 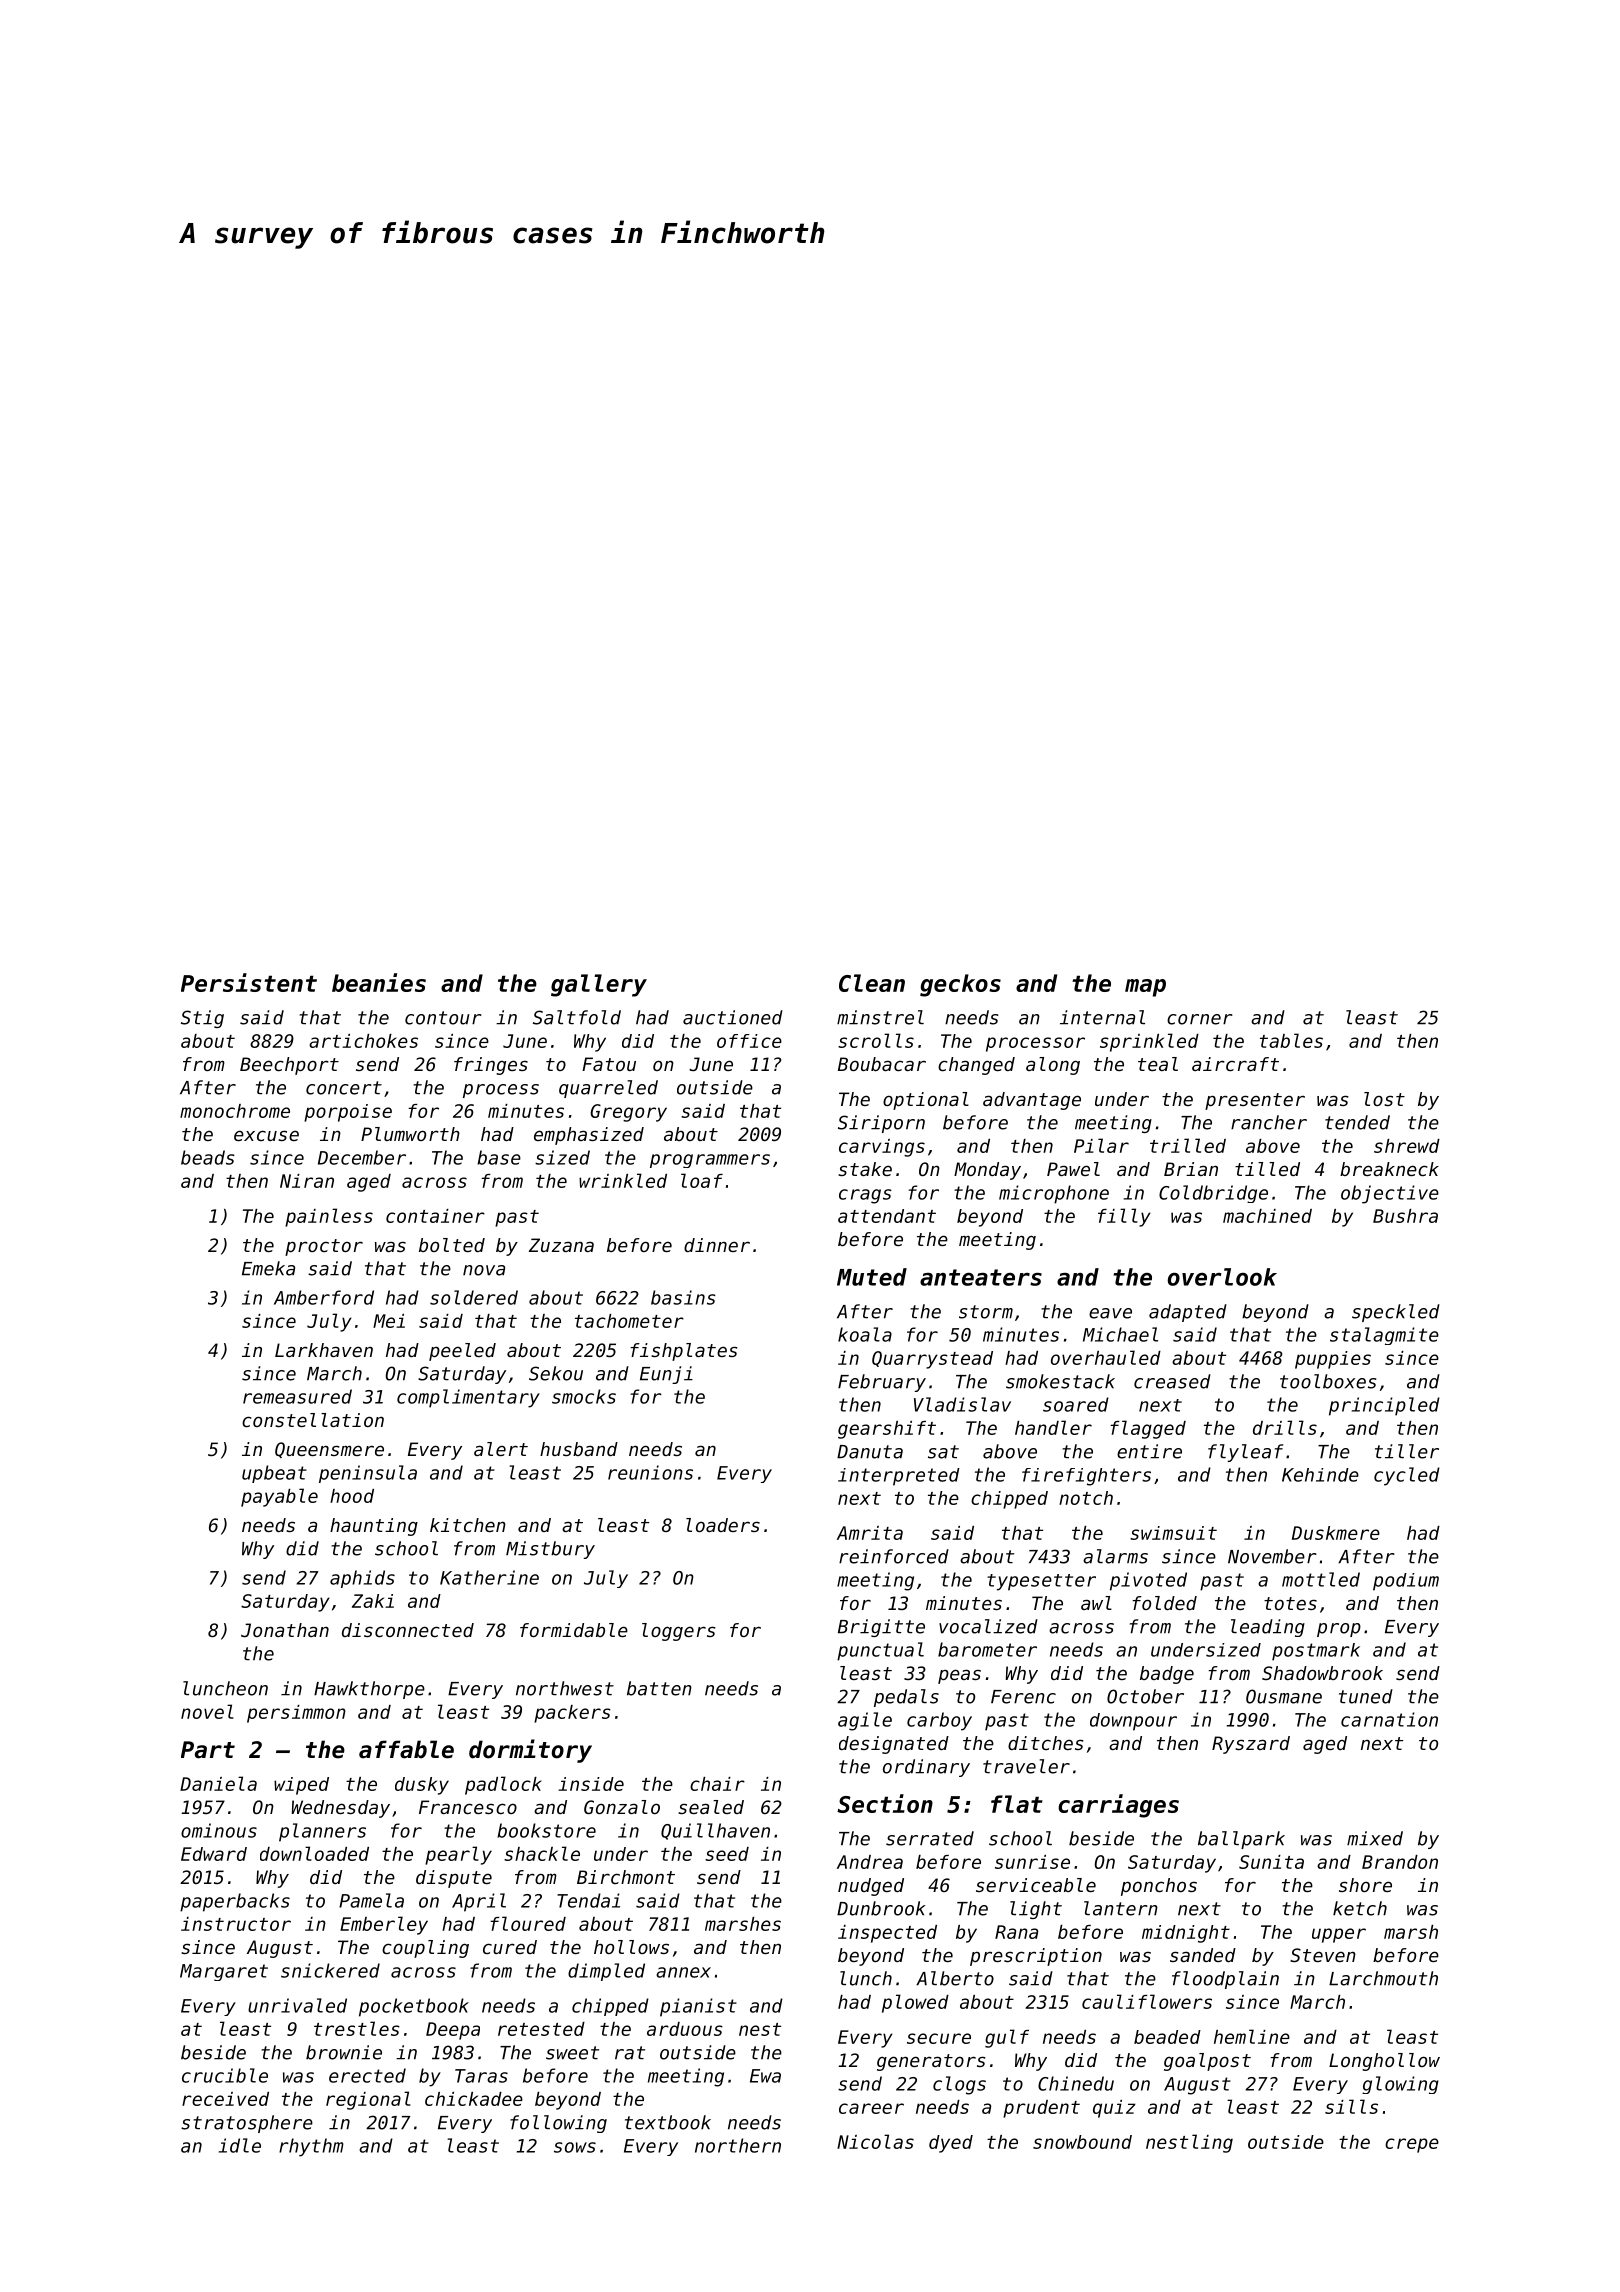 I want to click on crepe, so click(x=1412, y=2145).
